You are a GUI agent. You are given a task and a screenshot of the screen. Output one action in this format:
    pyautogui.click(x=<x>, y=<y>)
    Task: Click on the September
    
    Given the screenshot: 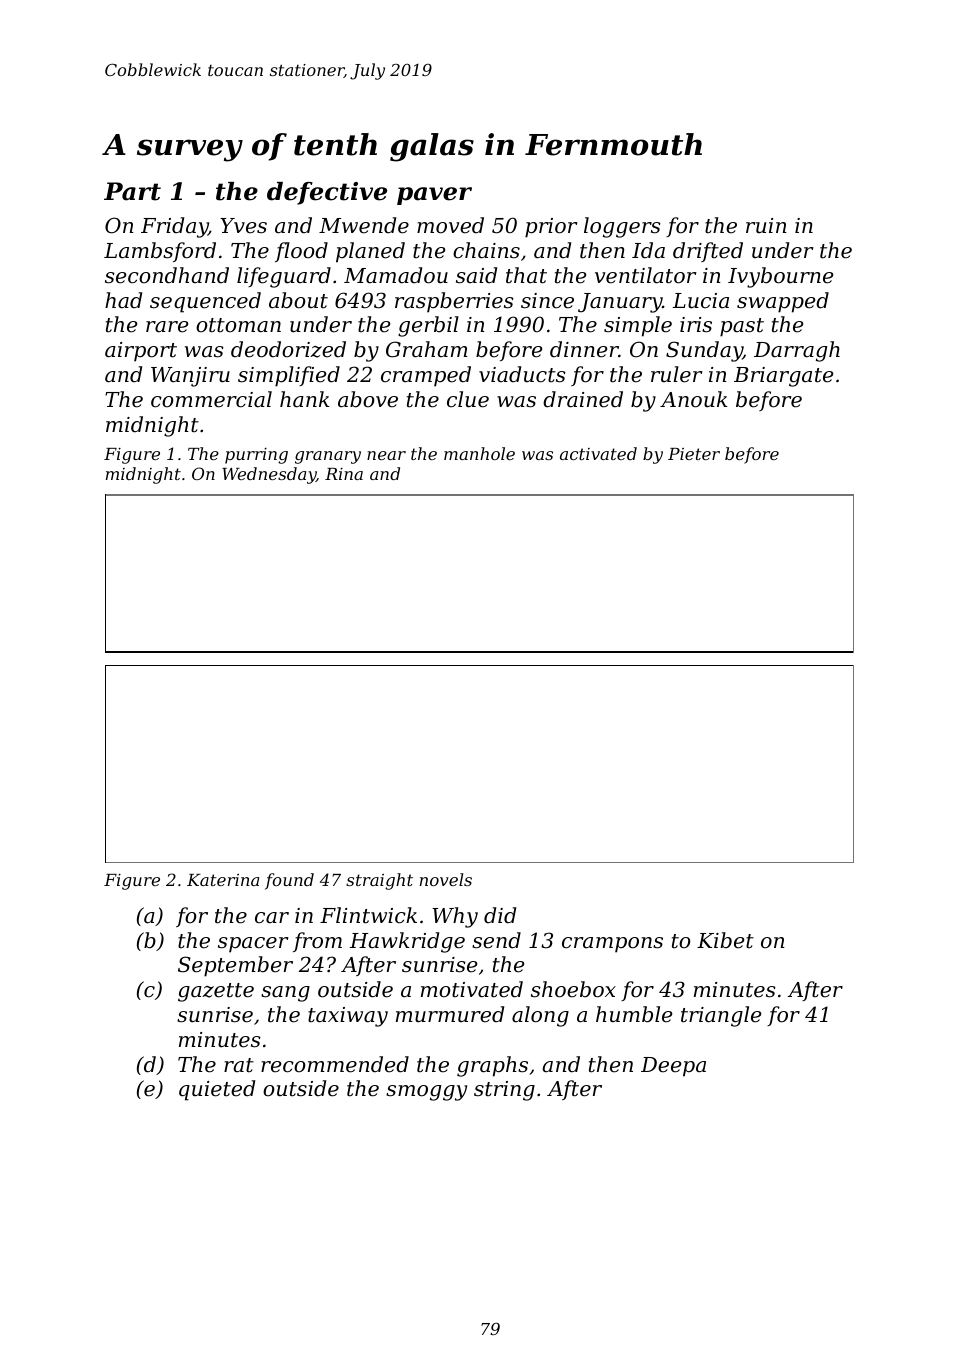 What is the action you would take?
    pyautogui.click(x=235, y=966)
